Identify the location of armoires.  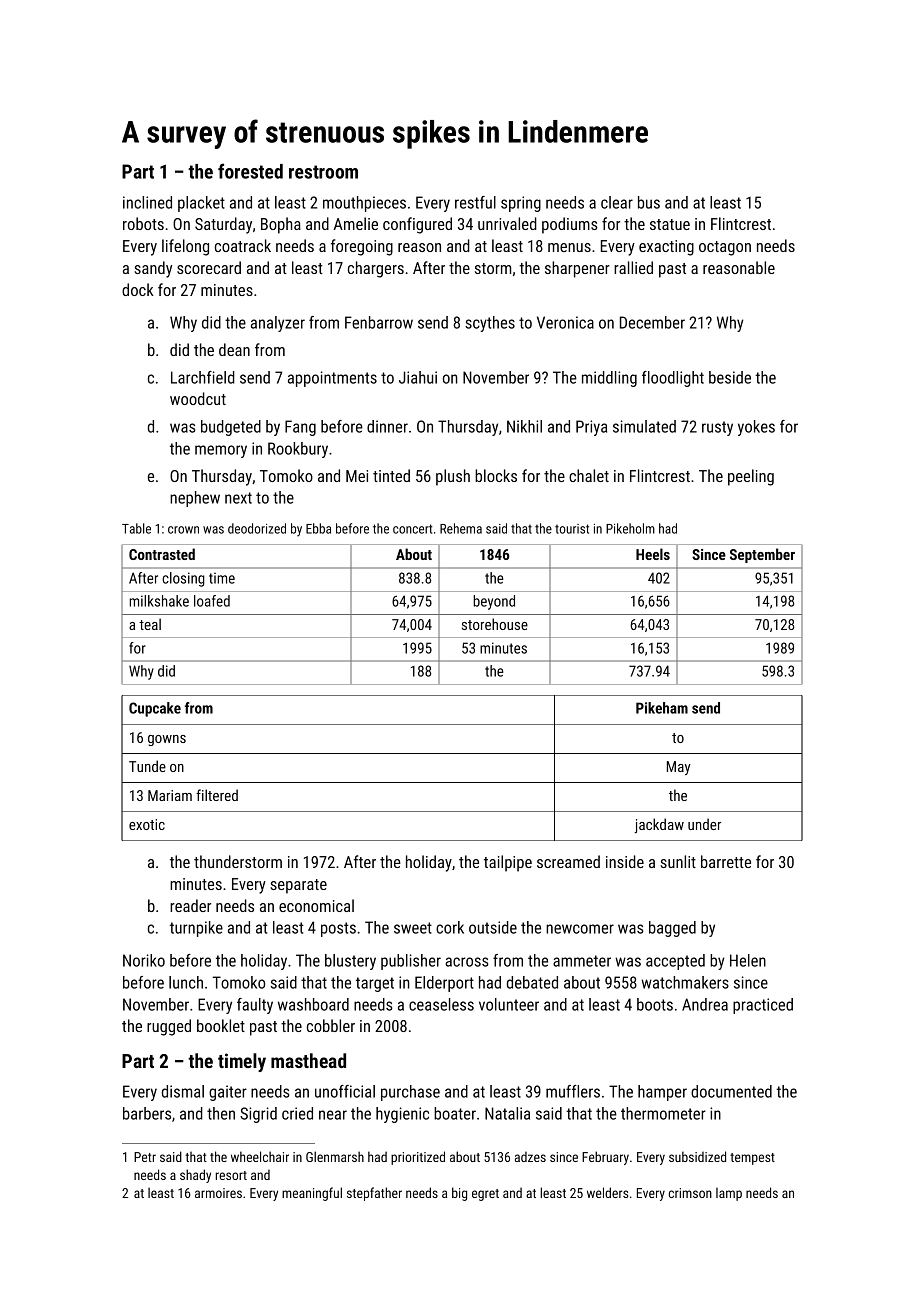
(218, 1193).
